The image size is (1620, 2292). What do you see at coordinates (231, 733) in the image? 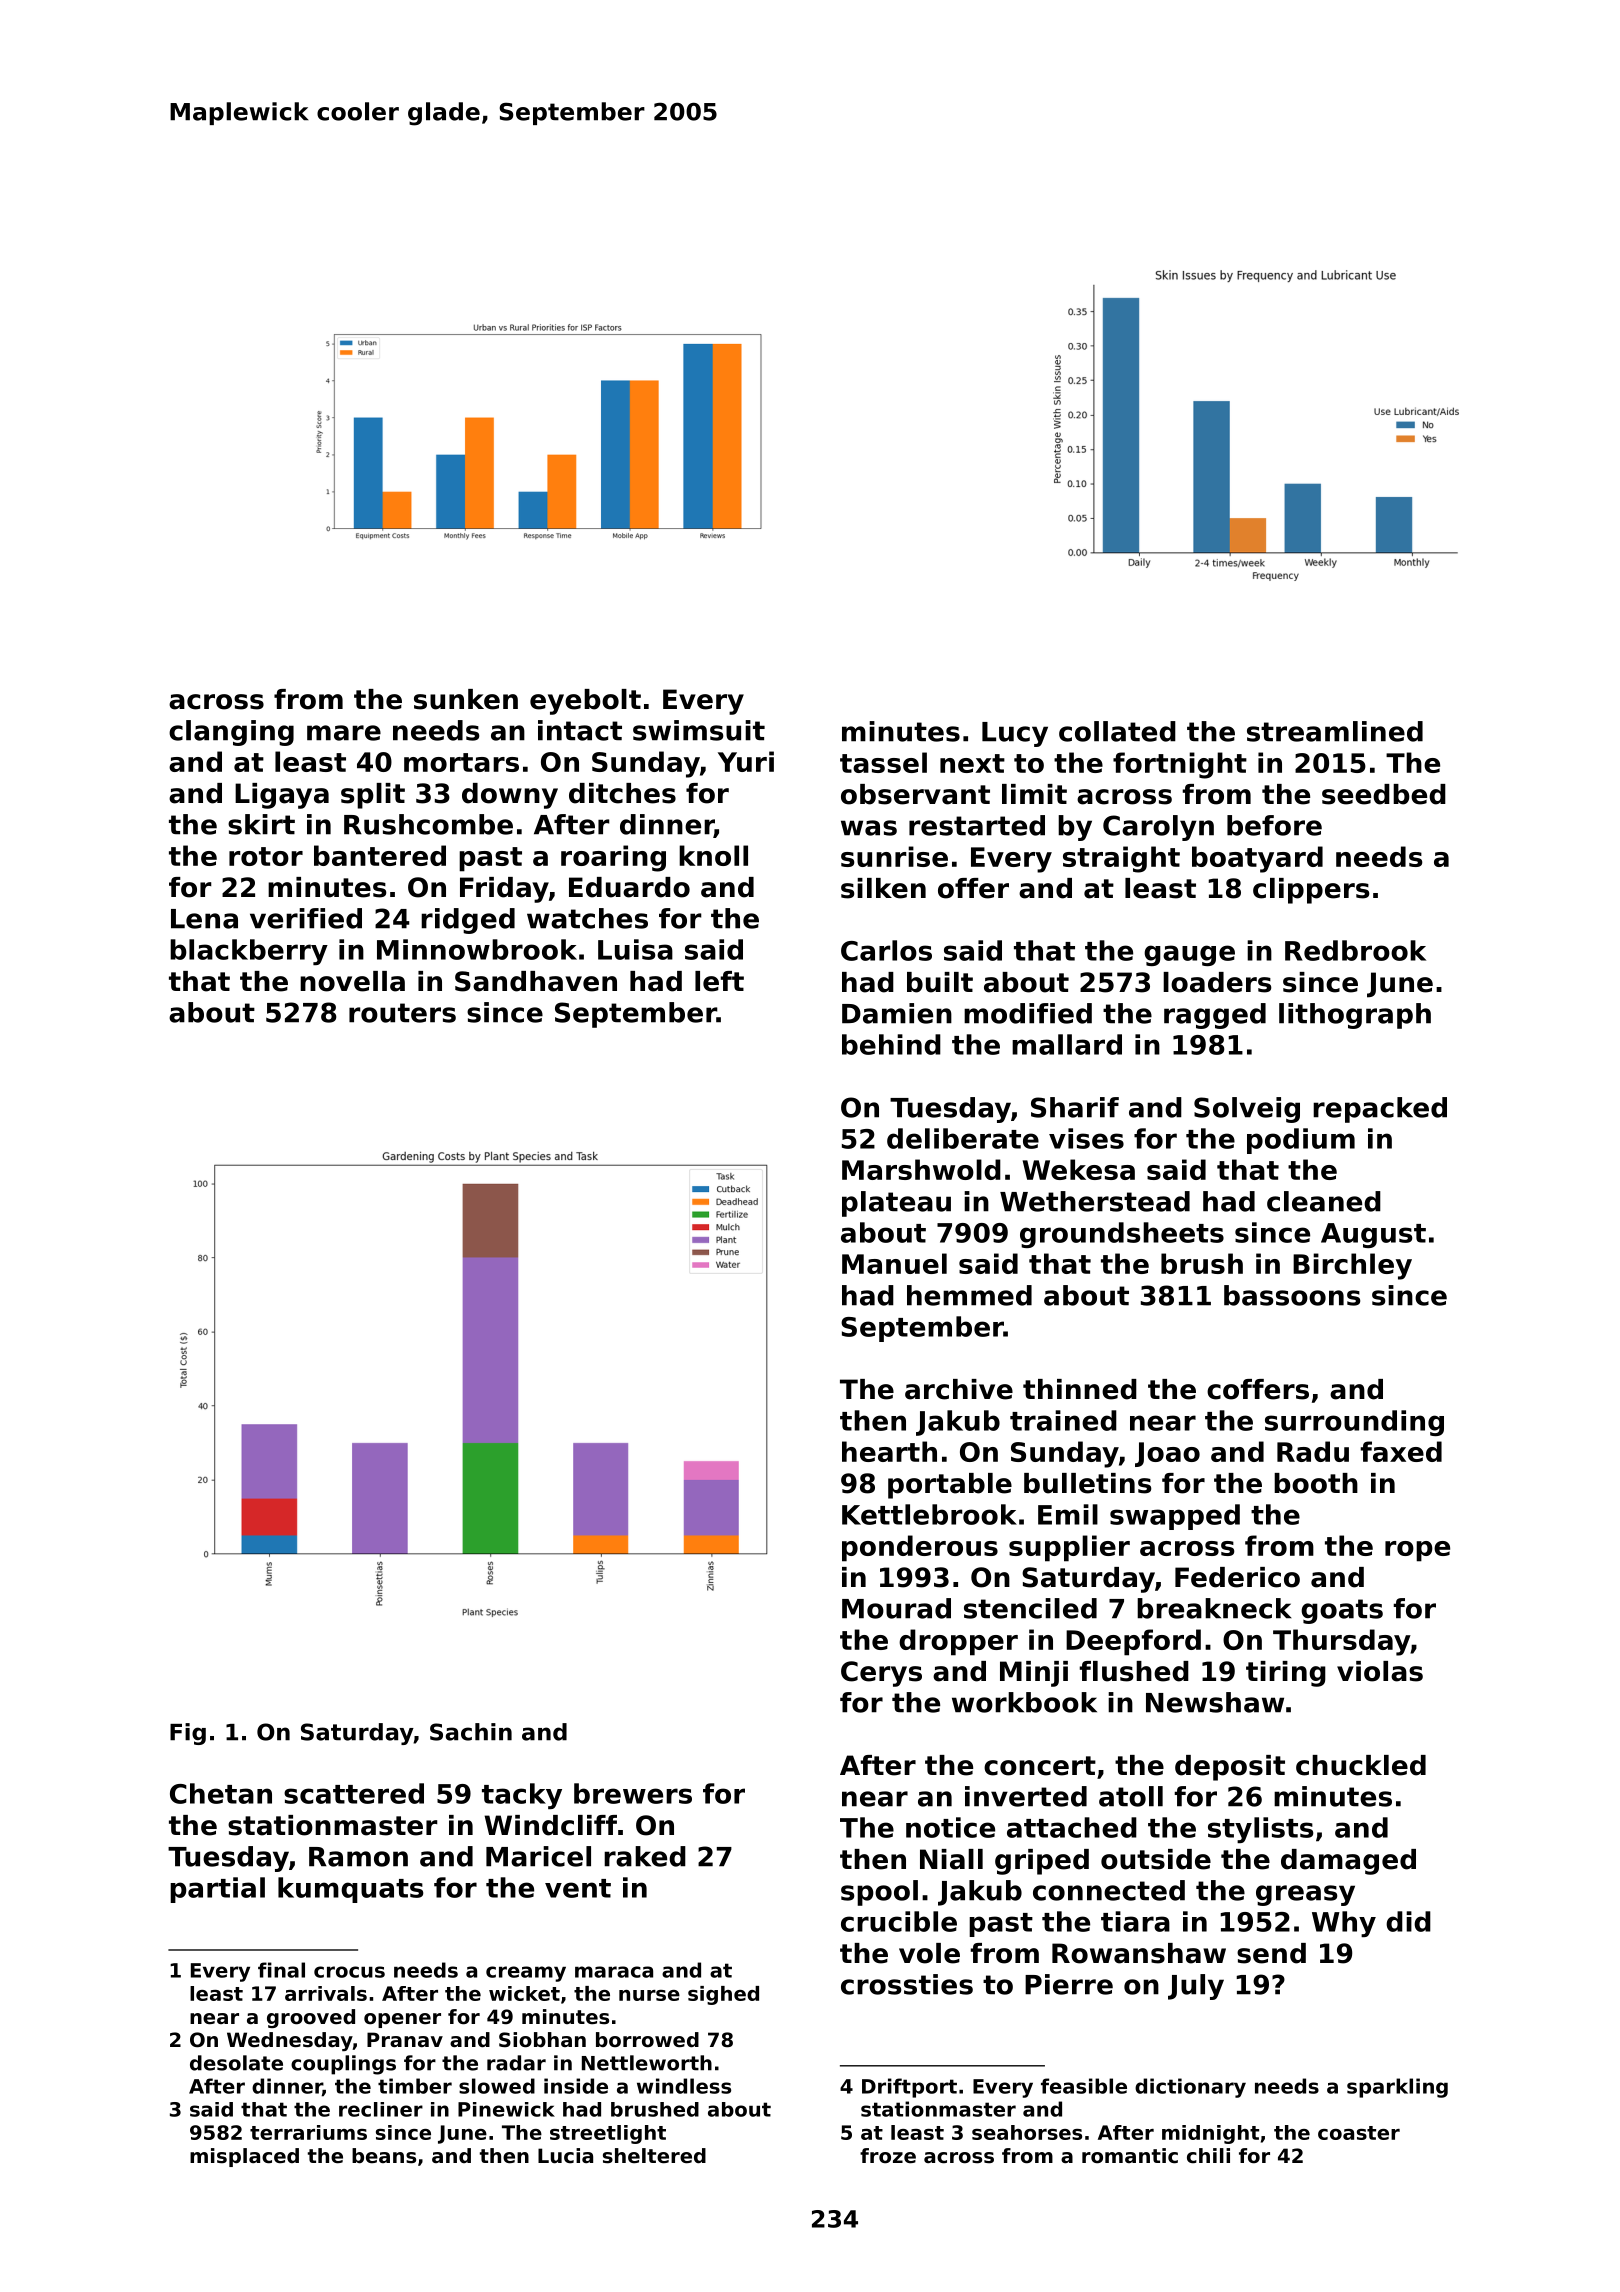
I see `clanging` at bounding box center [231, 733].
